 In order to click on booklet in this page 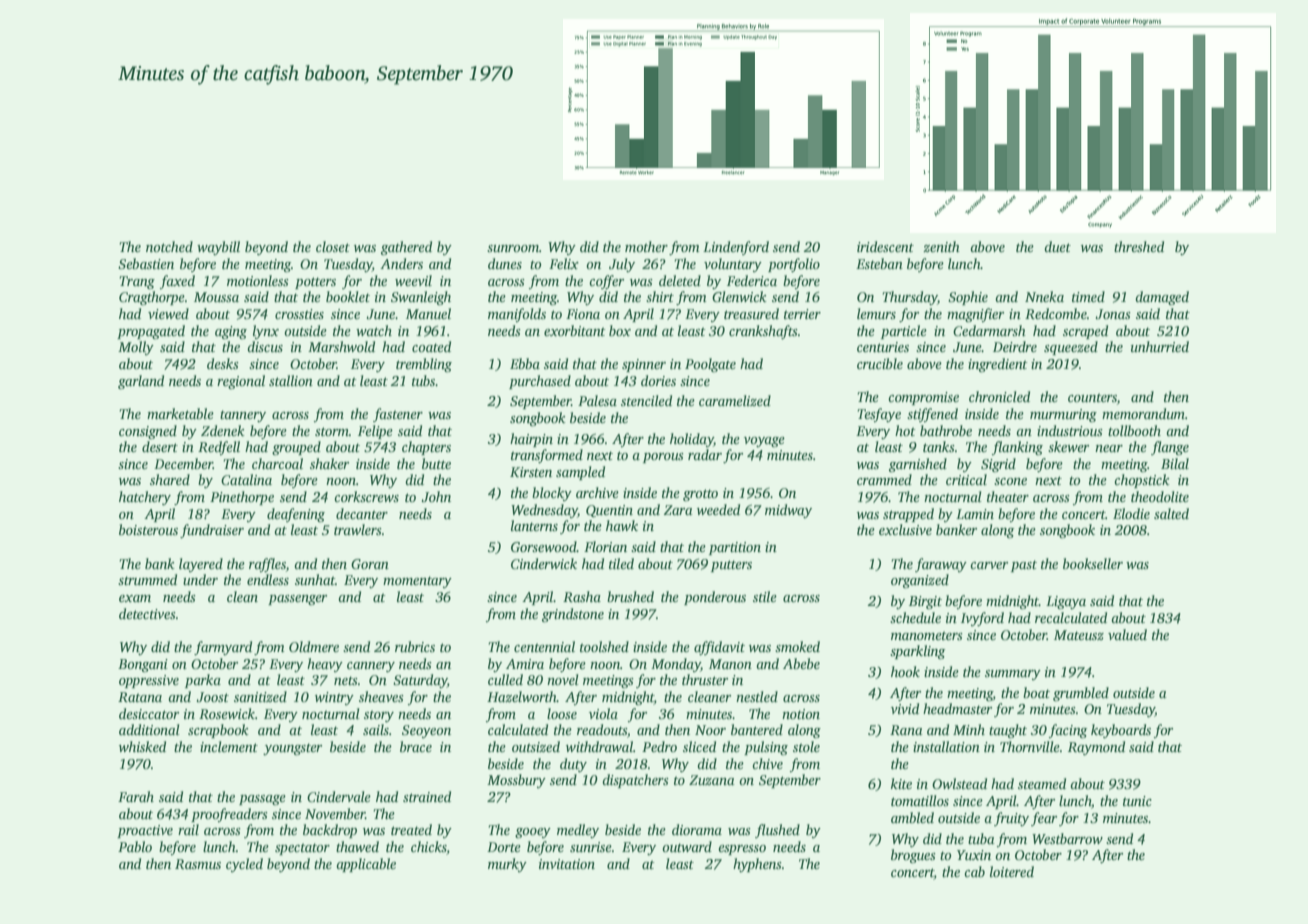, I will do `click(348, 296)`.
